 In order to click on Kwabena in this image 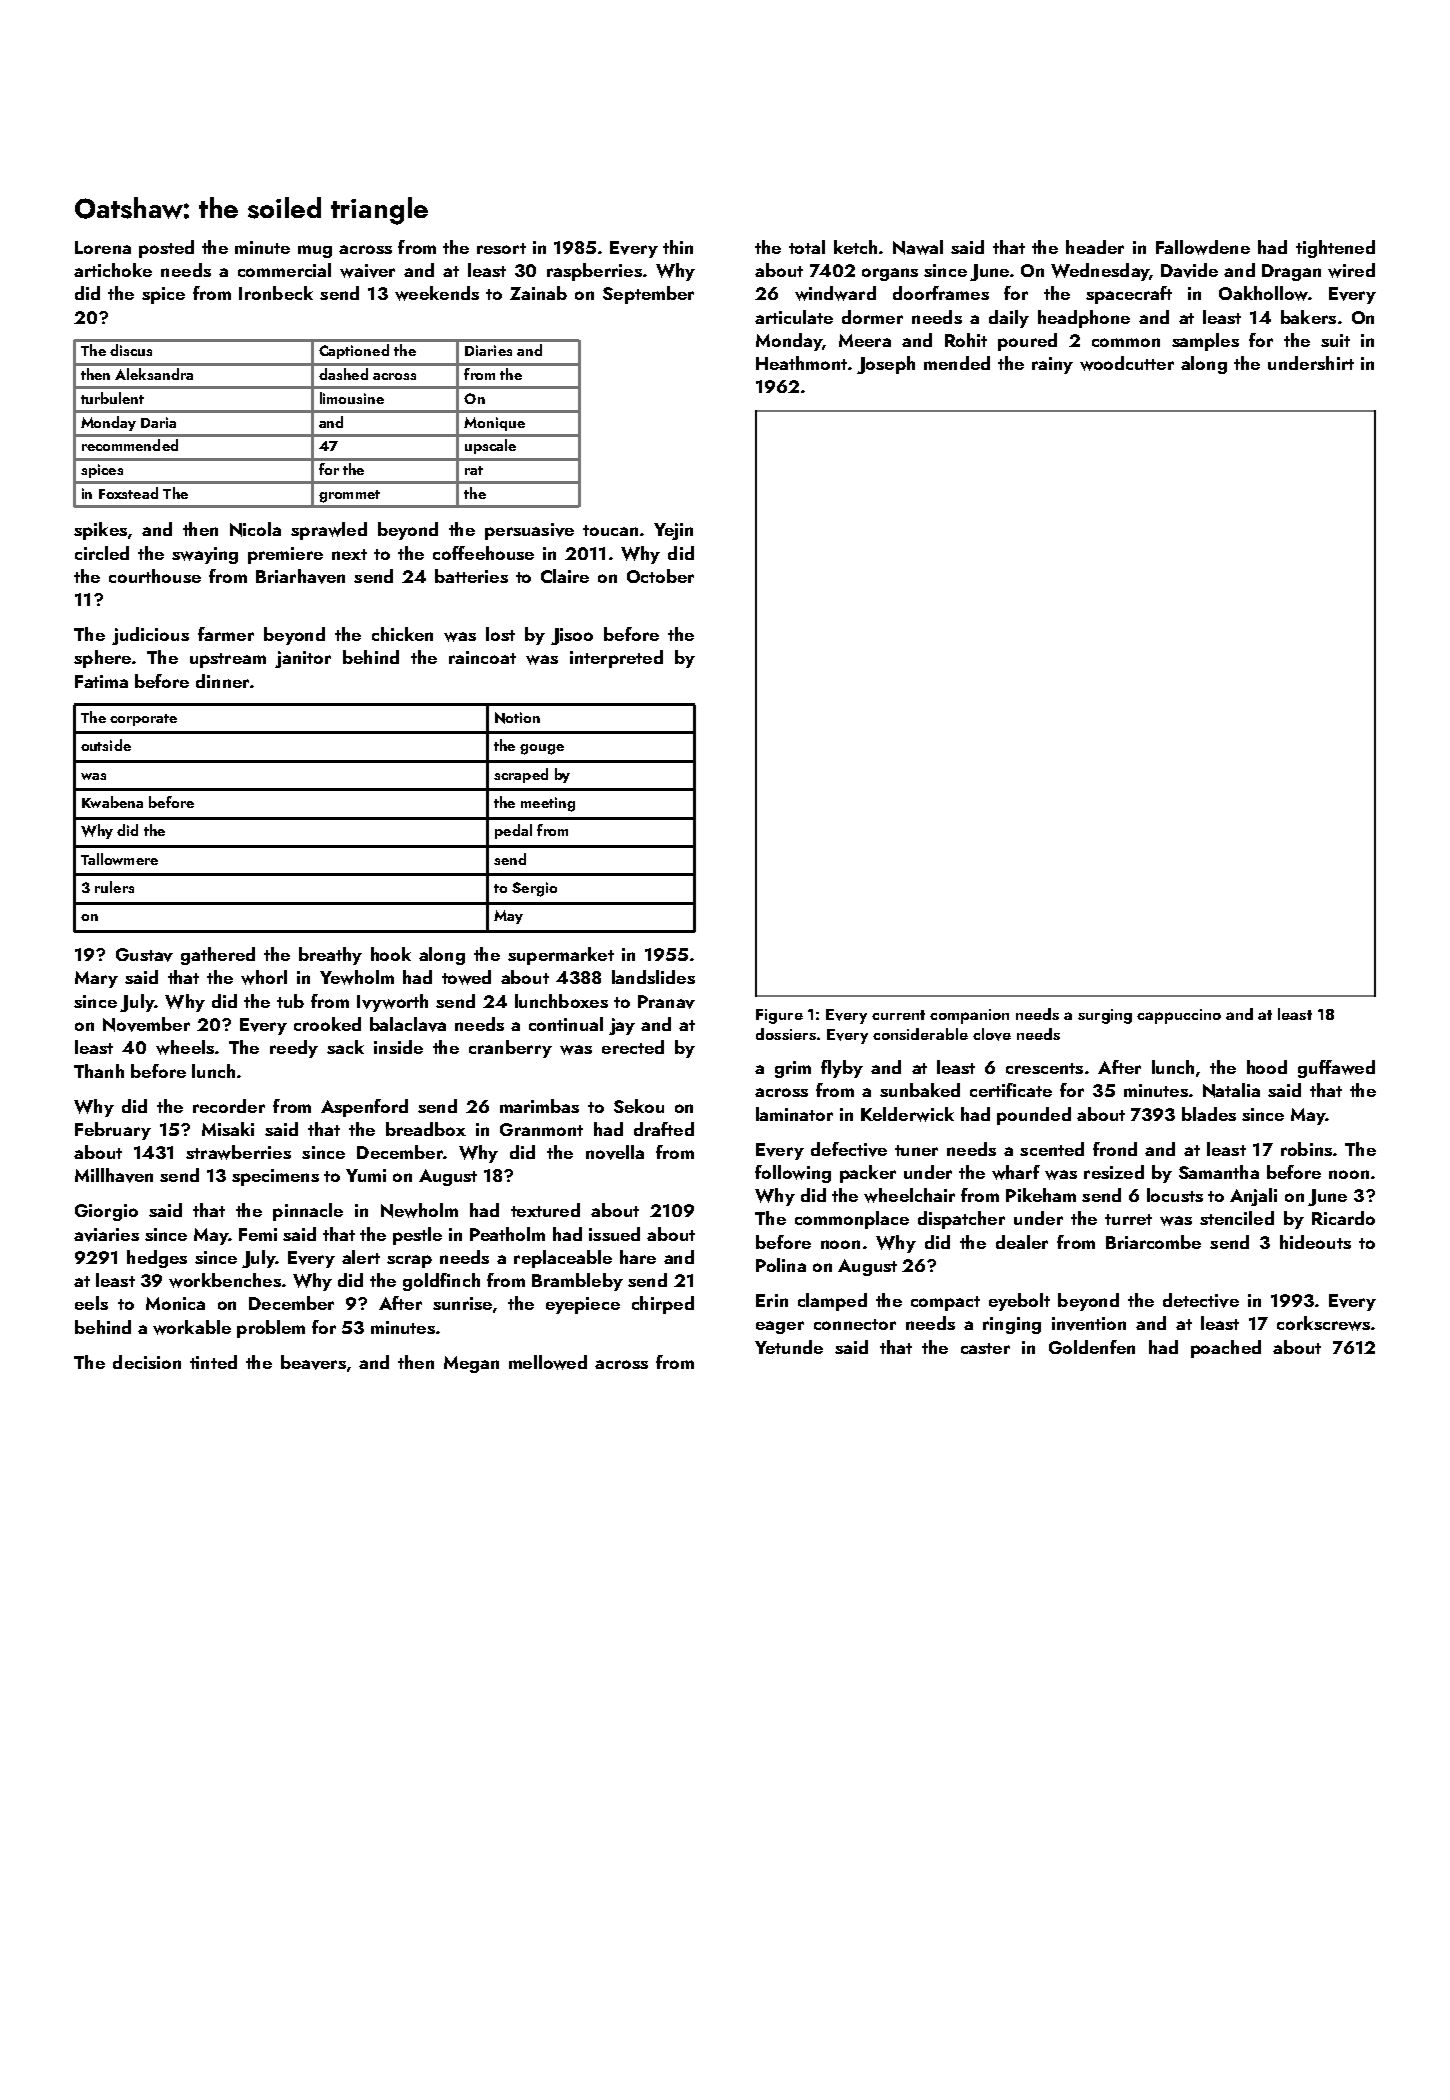, I will do `click(112, 802)`.
